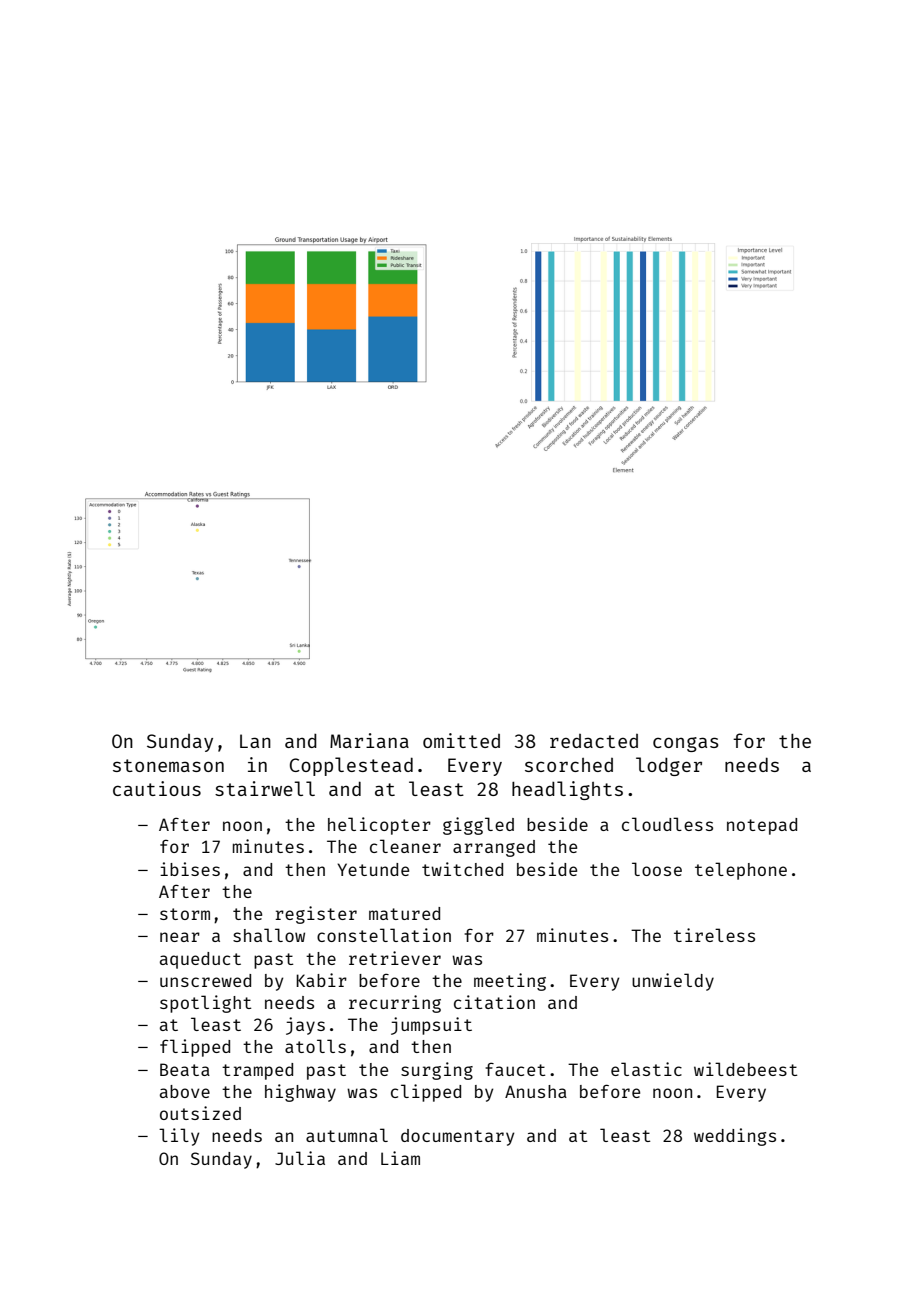 The height and width of the image is (1308, 924). I want to click on Mariana, so click(369, 740).
